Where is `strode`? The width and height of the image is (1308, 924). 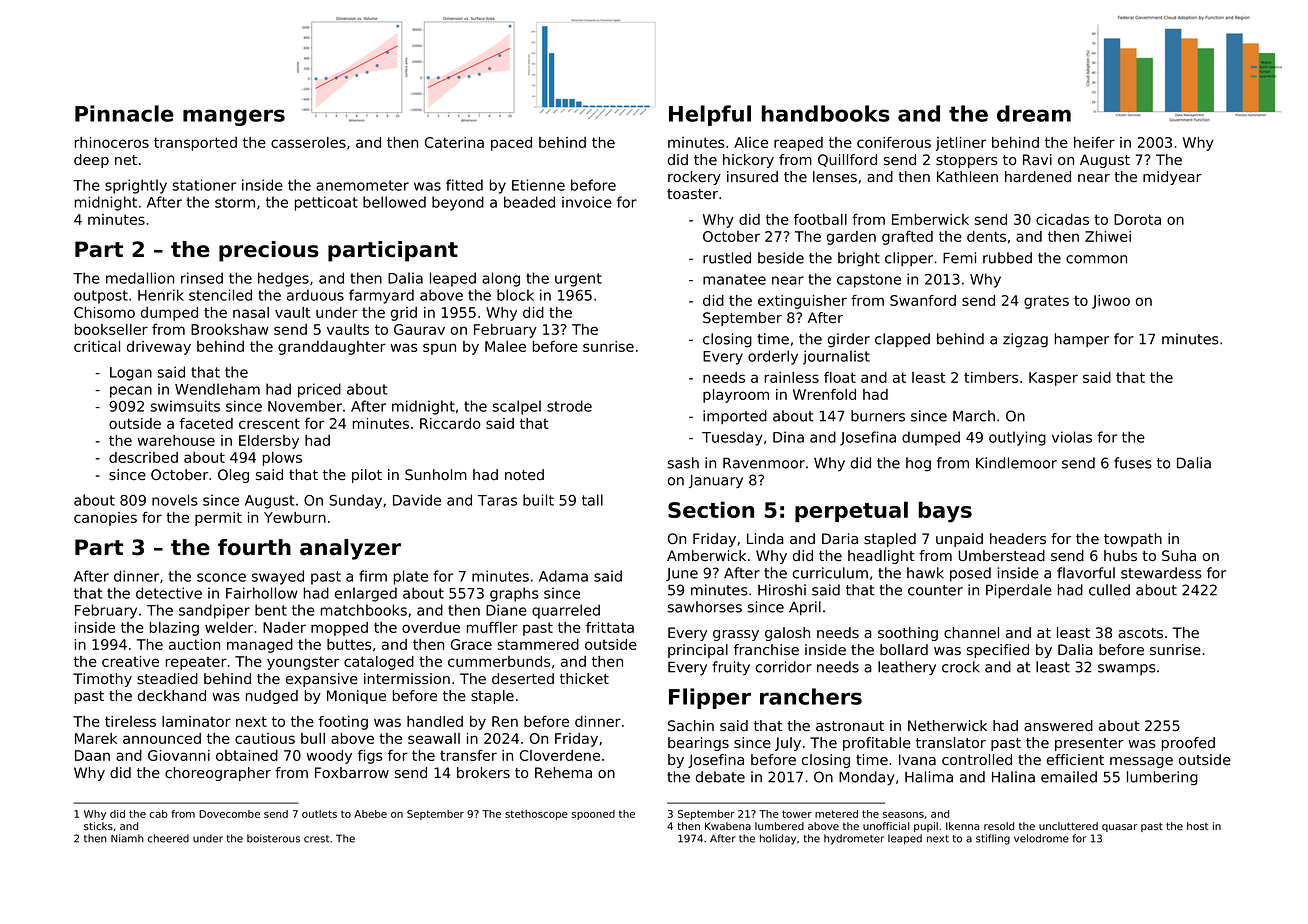 strode is located at coordinates (569, 406).
